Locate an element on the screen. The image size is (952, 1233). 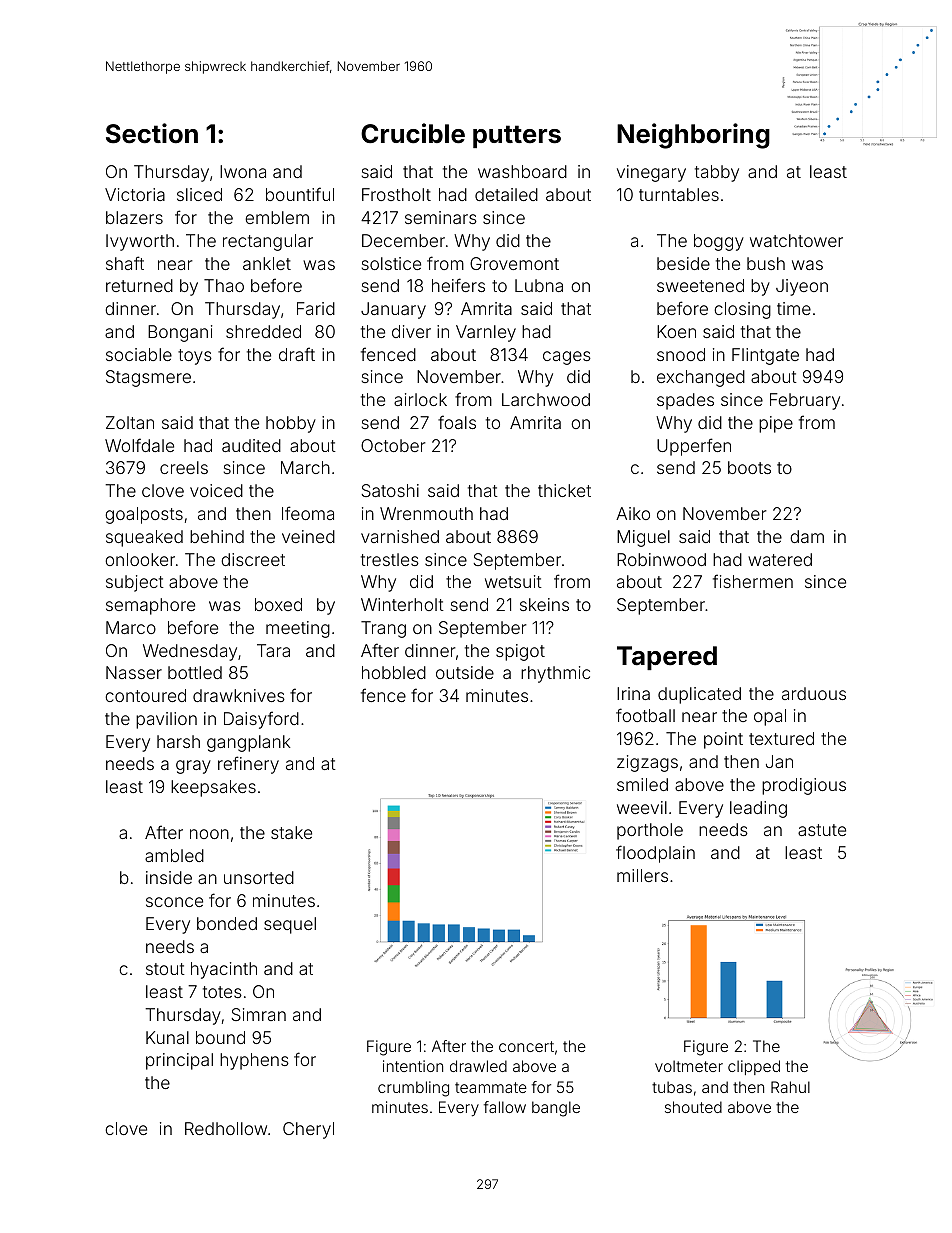
Section is located at coordinates (152, 133).
